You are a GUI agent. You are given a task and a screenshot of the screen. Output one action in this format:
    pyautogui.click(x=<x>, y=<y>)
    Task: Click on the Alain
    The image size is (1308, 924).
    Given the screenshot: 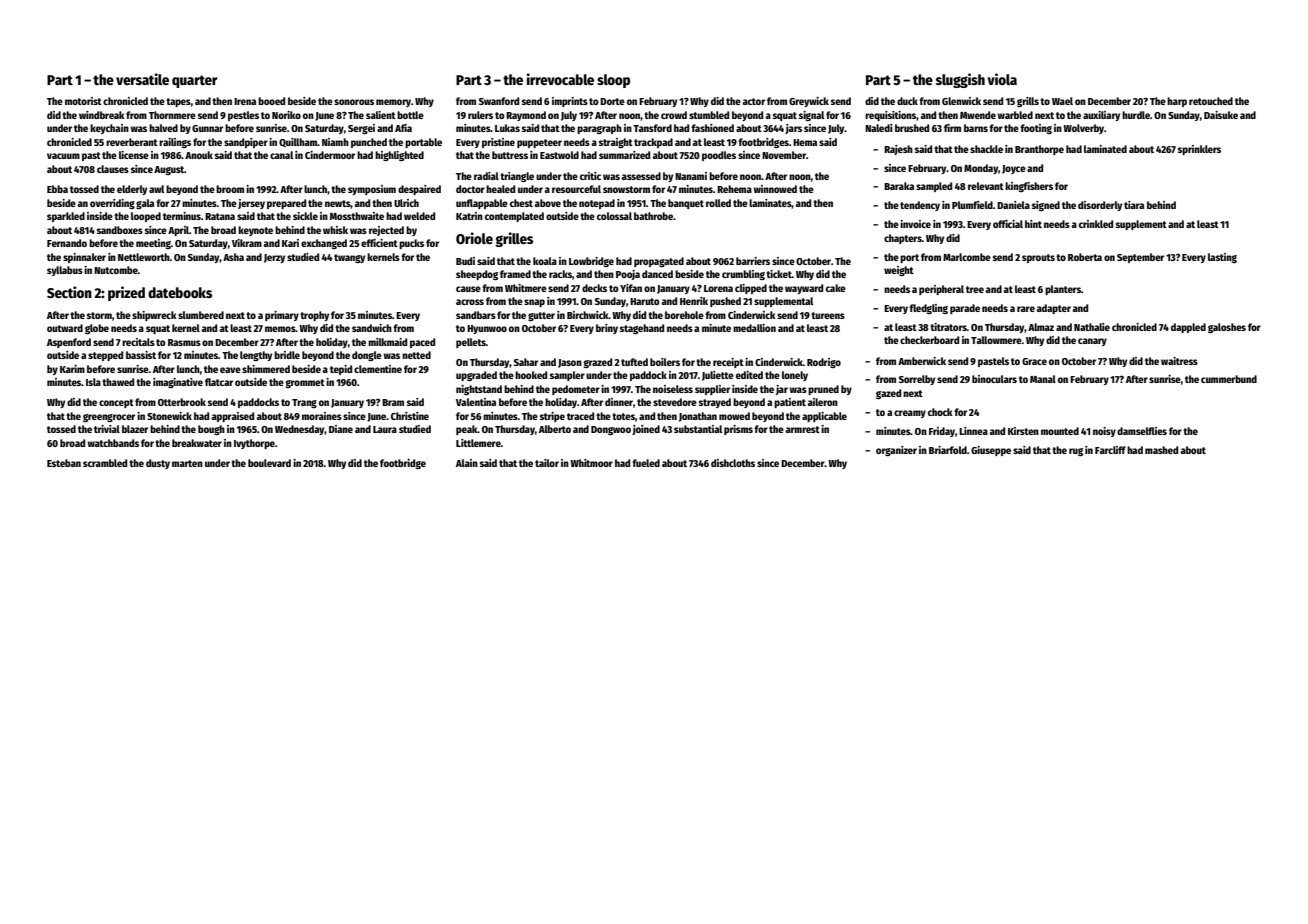 What is the action you would take?
    pyautogui.click(x=467, y=463)
